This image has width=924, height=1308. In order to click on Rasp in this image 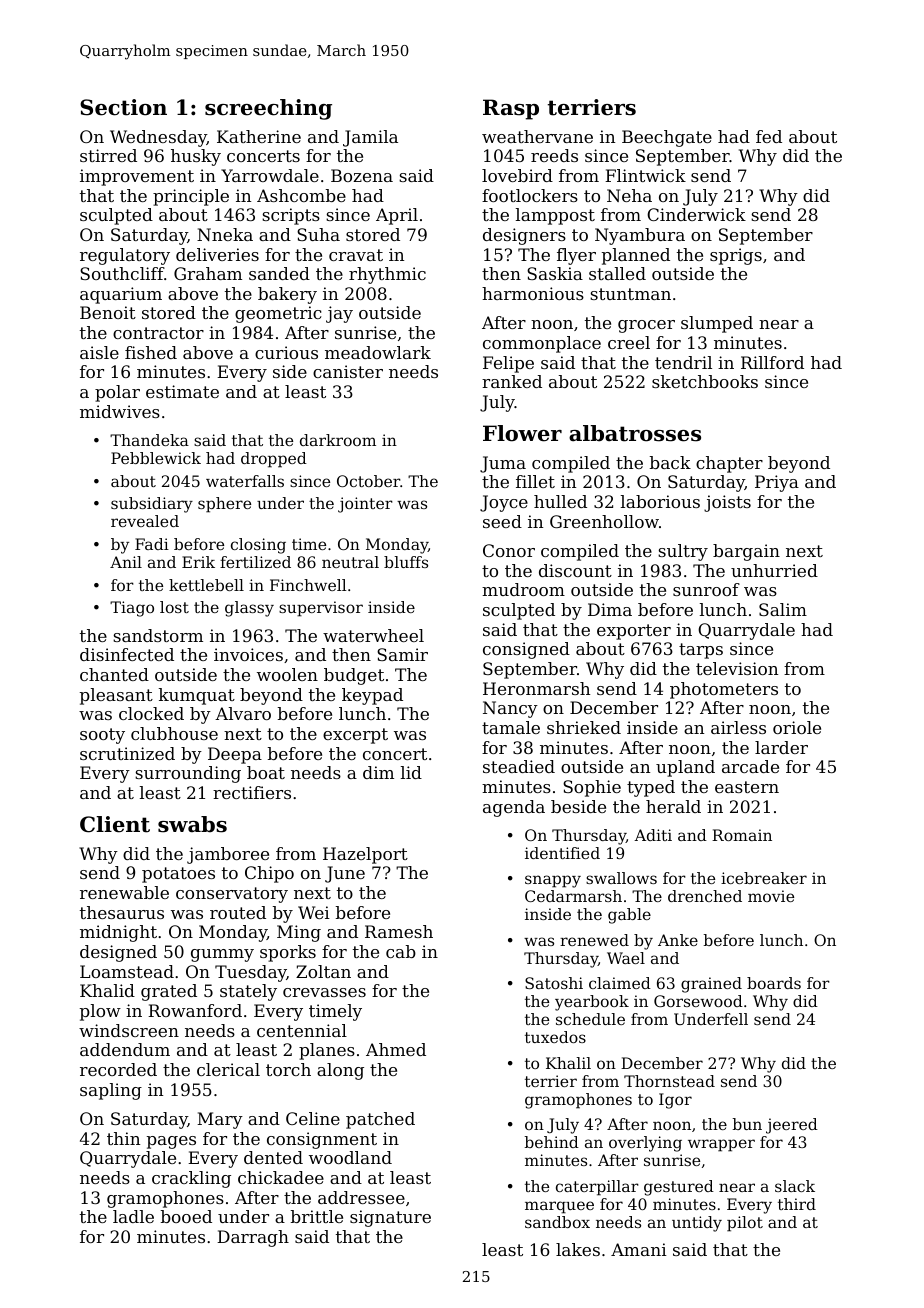, I will do `click(511, 109)`.
